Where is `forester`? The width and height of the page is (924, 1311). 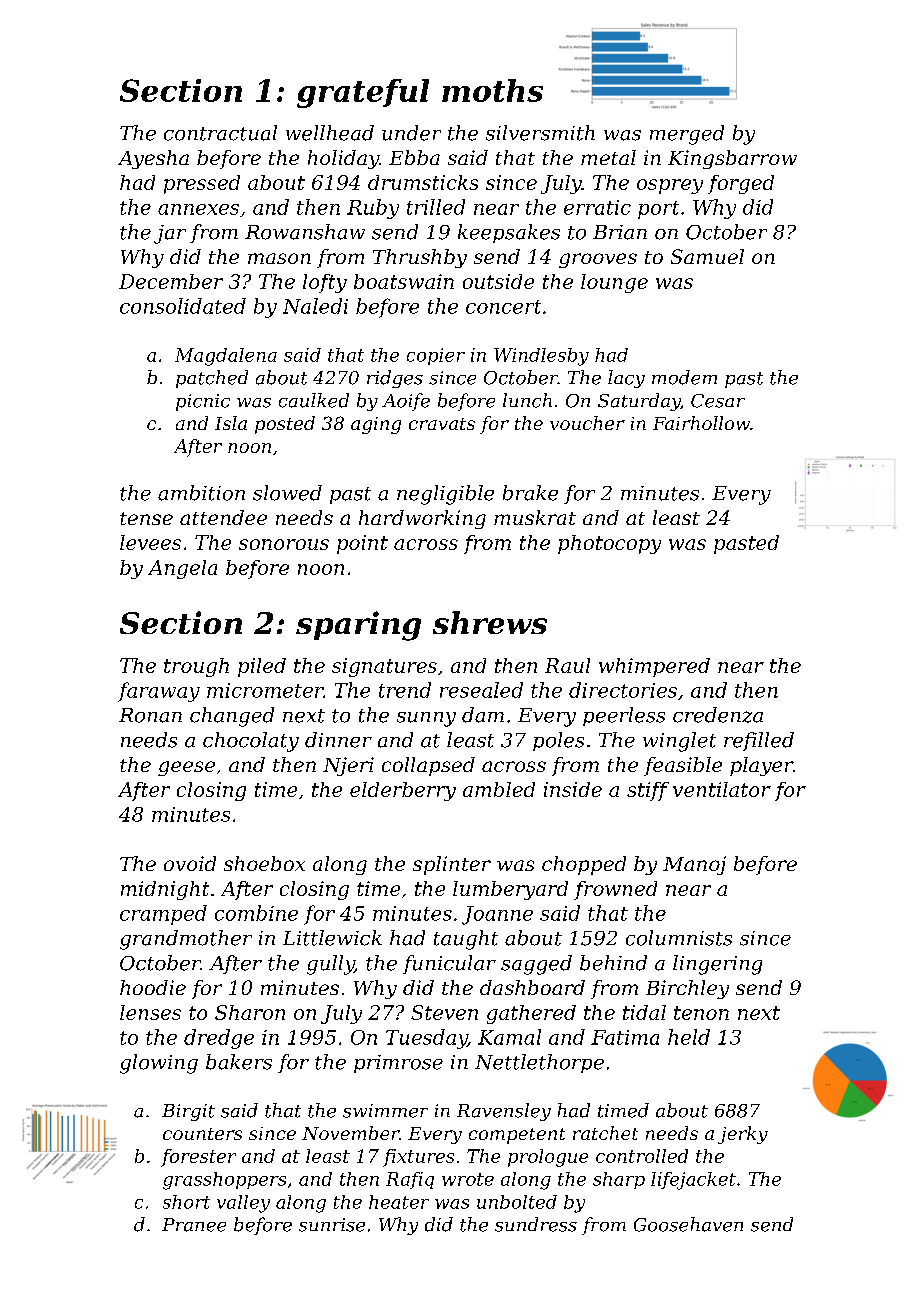
forester is located at coordinates (198, 1158).
